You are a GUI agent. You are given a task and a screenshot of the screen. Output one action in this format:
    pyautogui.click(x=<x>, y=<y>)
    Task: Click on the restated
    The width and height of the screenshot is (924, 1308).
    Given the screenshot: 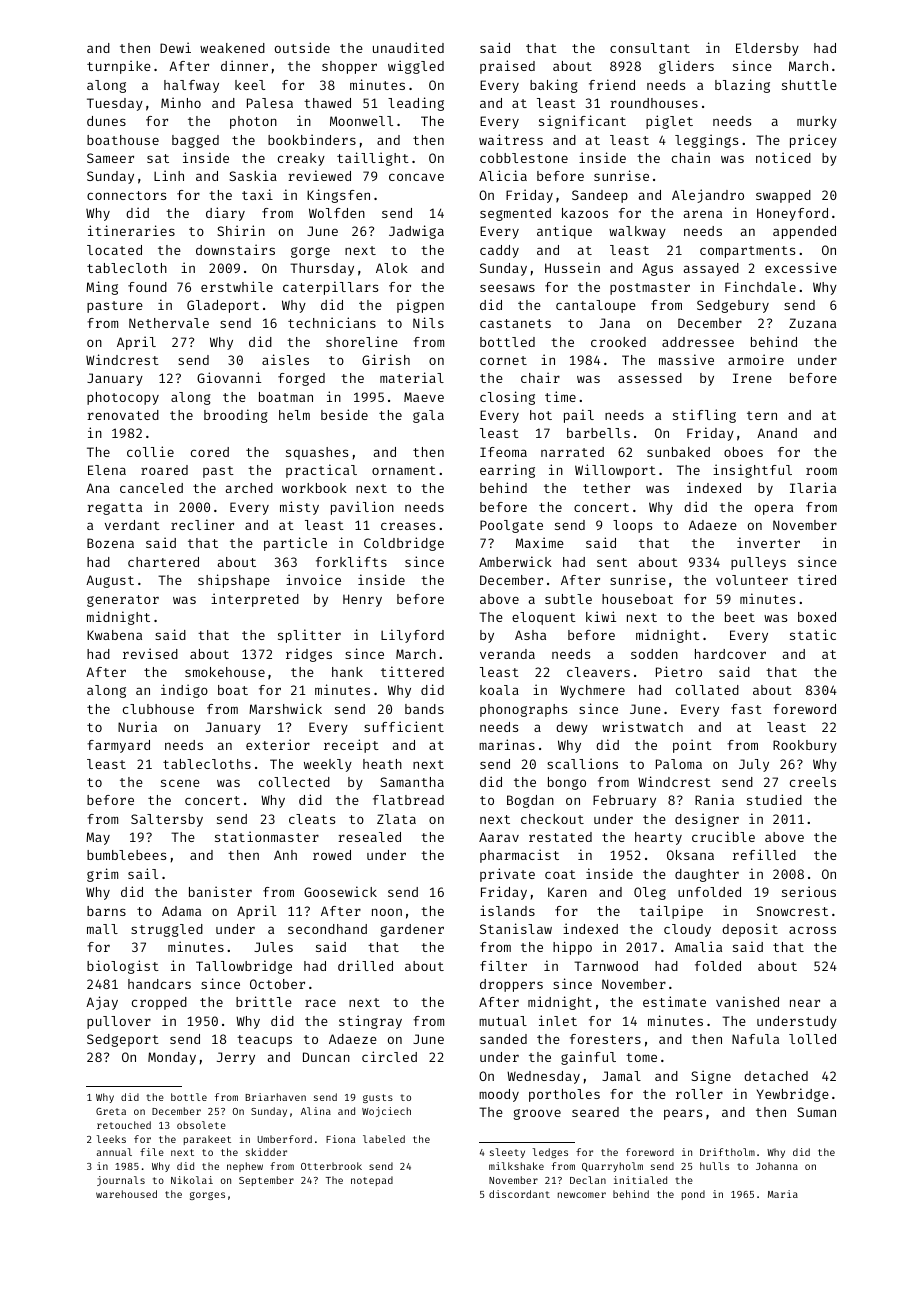 What is the action you would take?
    pyautogui.click(x=560, y=837)
